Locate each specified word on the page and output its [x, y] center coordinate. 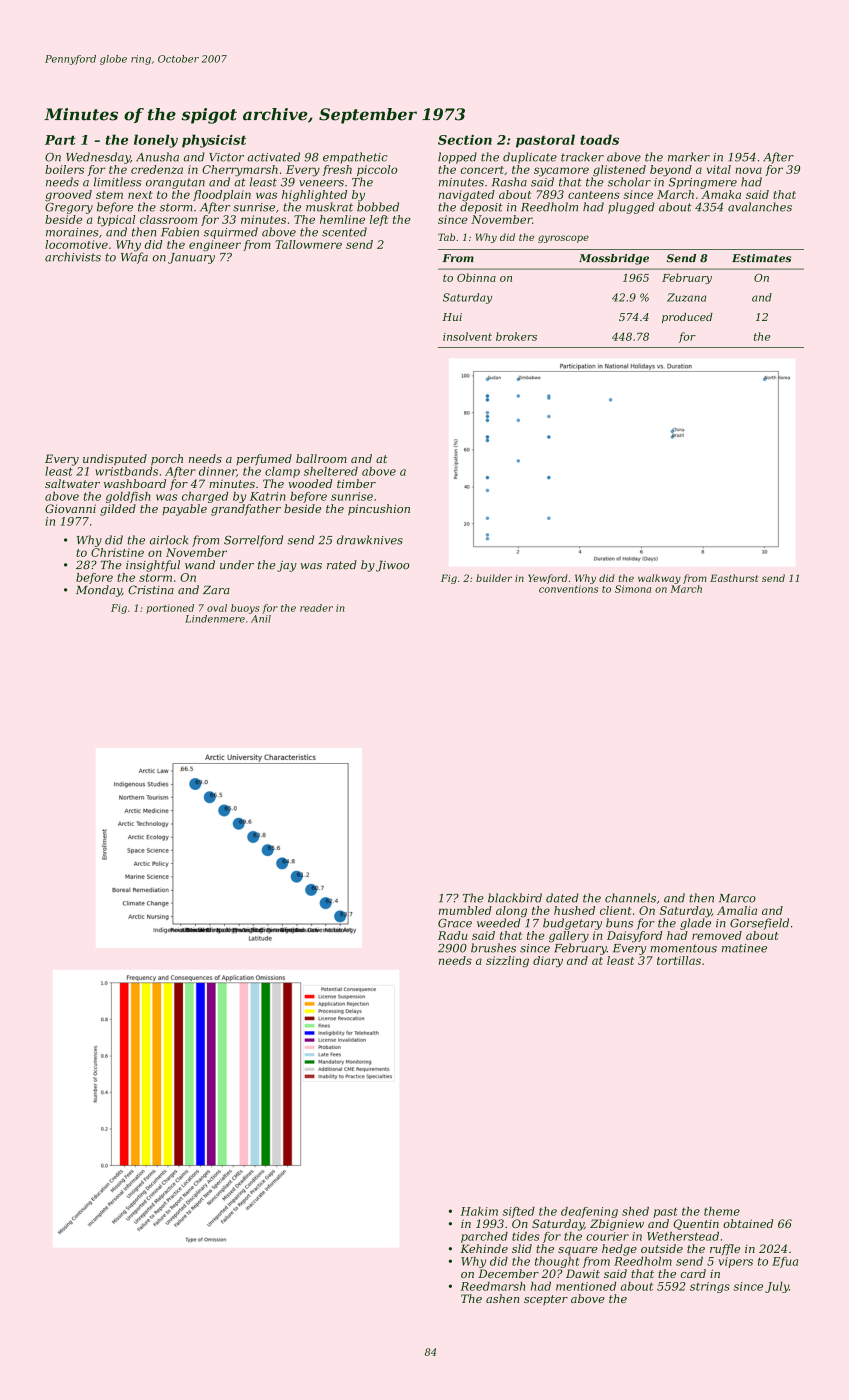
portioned [170, 609]
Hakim [479, 1211]
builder [494, 578]
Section [465, 140]
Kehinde [484, 1248]
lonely [156, 141]
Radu [453, 935]
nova [748, 170]
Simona [633, 589]
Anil [261, 619]
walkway [659, 579]
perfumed [264, 460]
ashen [502, 1298]
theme [722, 1211]
